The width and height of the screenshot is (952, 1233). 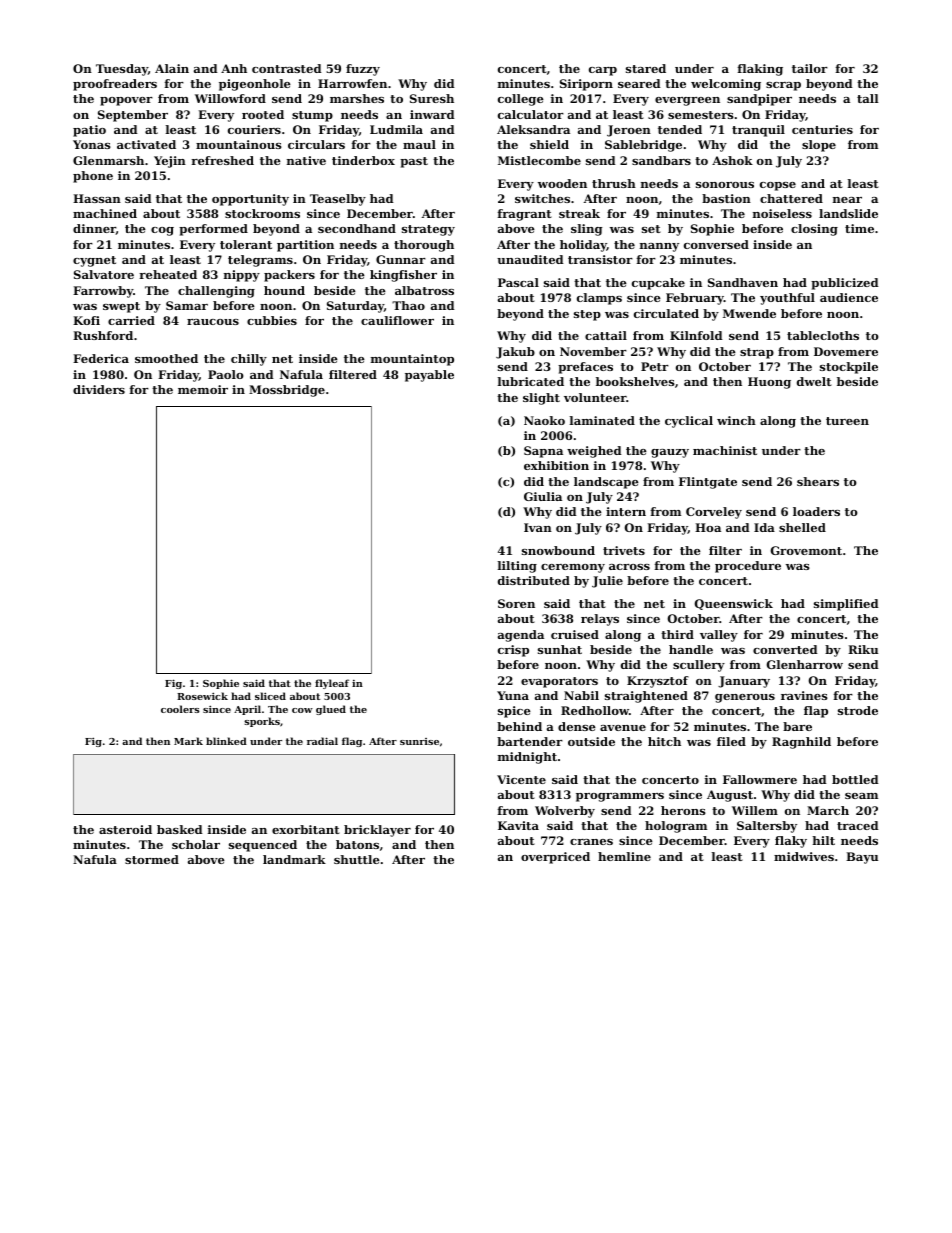 I want to click on Suresh, so click(x=432, y=98).
